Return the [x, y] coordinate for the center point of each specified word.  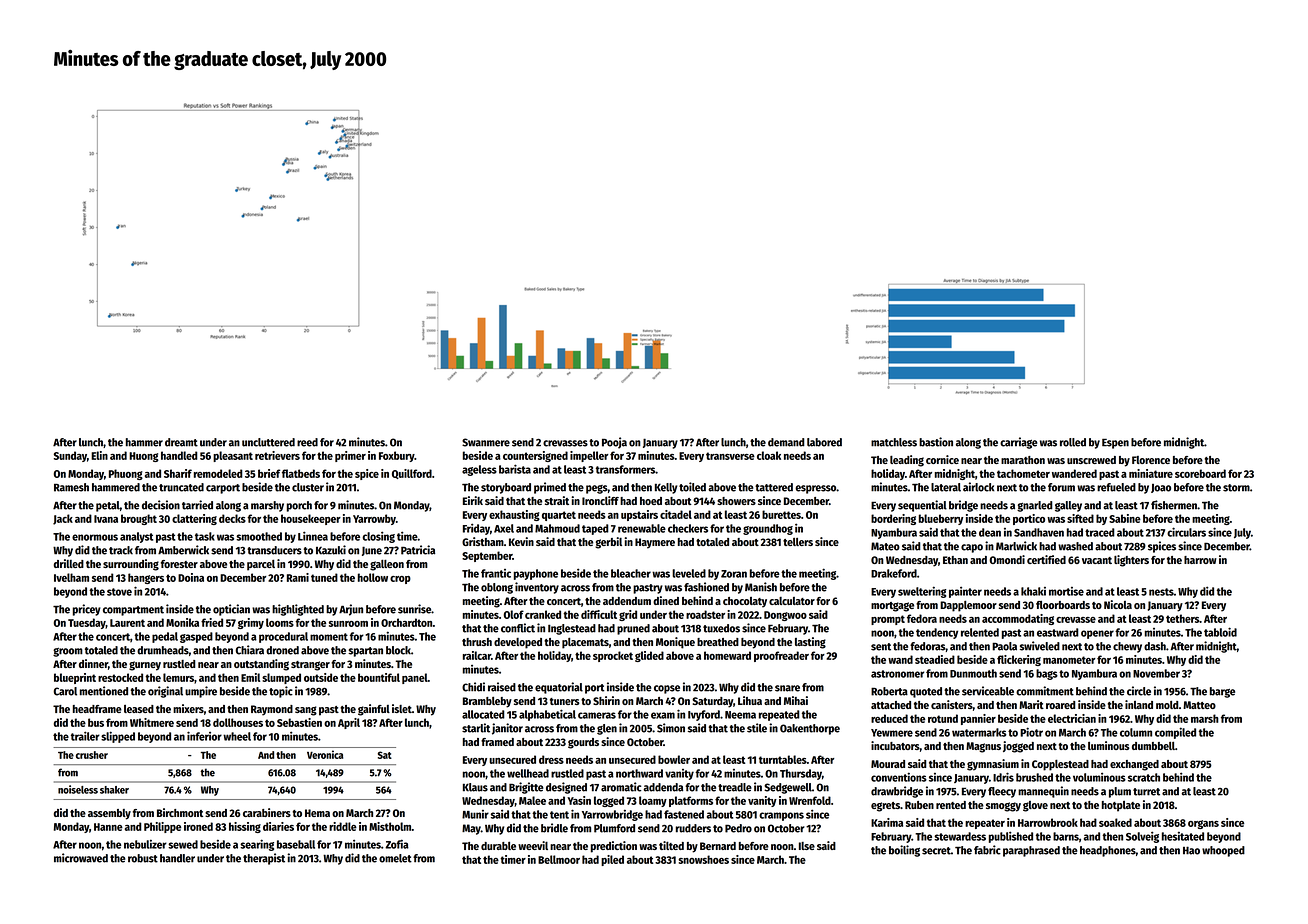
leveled [689, 573]
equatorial [559, 688]
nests [1161, 592]
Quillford [412, 474]
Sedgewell [788, 788]
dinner [93, 663]
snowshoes [703, 859]
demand [786, 442]
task [205, 536]
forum [1061, 487]
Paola [1004, 646]
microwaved [81, 858]
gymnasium [993, 765]
